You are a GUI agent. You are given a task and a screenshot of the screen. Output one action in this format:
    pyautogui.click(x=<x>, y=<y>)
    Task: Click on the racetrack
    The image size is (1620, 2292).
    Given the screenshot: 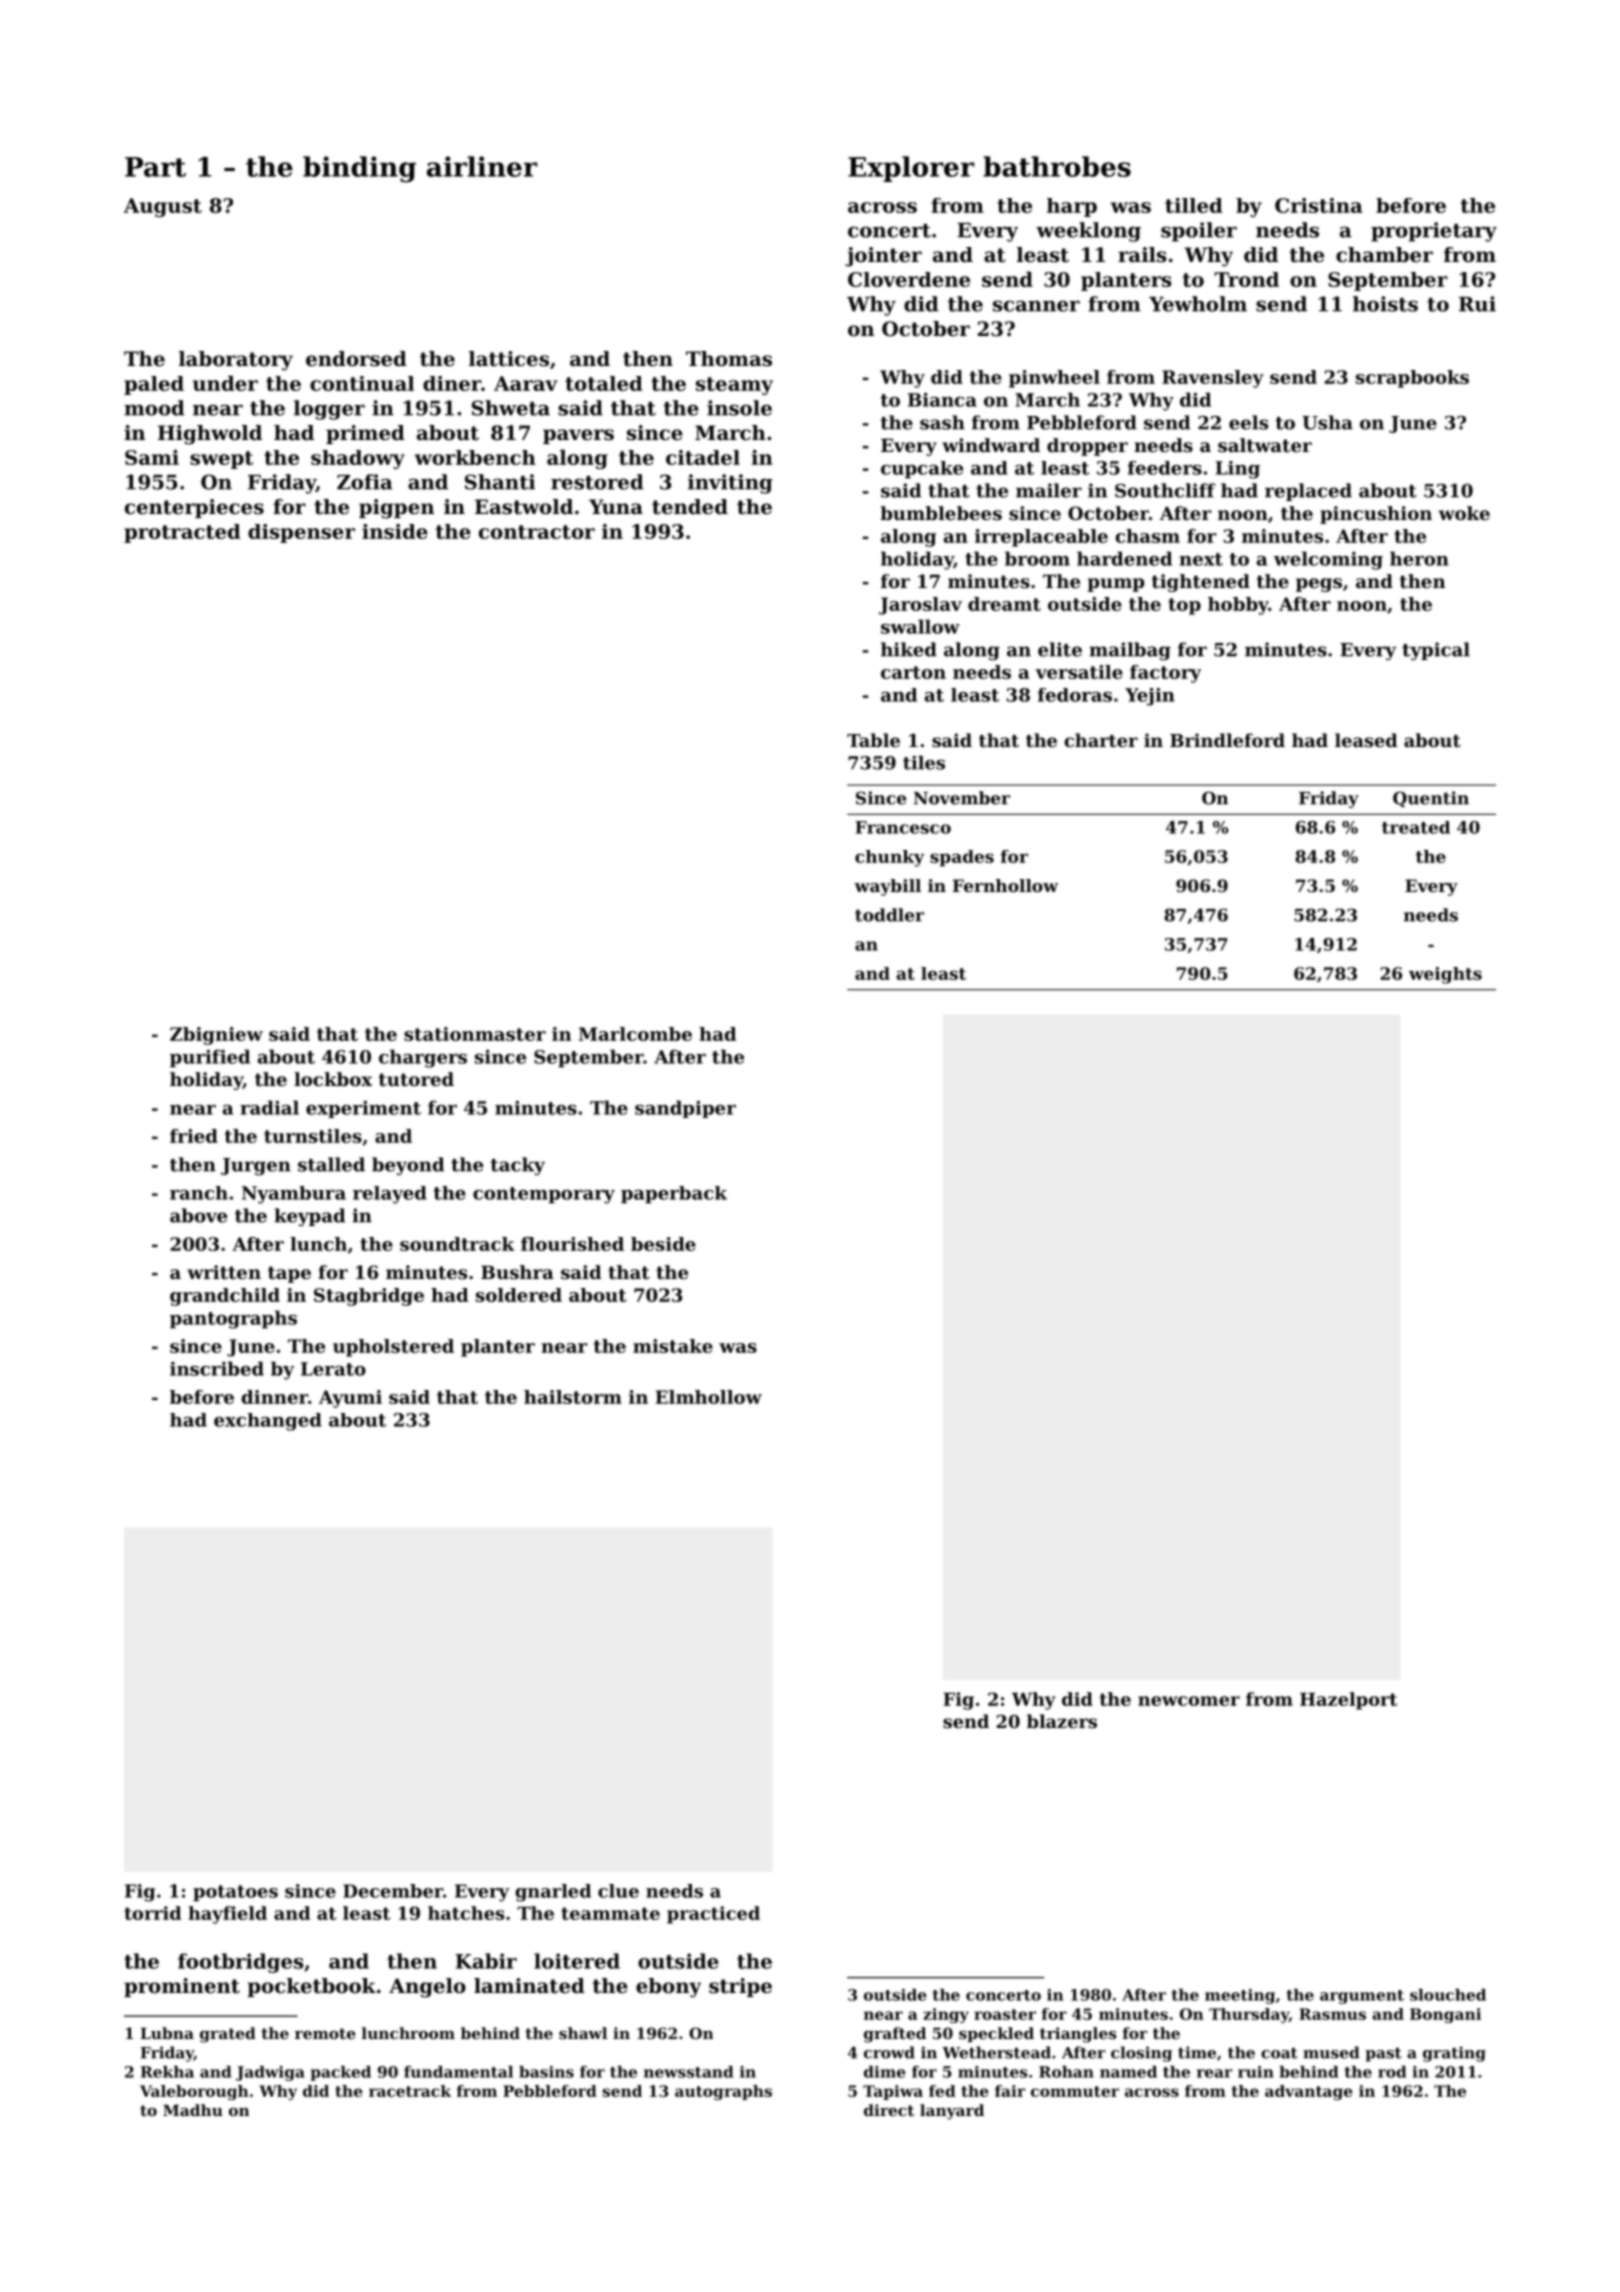 What is the action you would take?
    pyautogui.click(x=410, y=2091)
